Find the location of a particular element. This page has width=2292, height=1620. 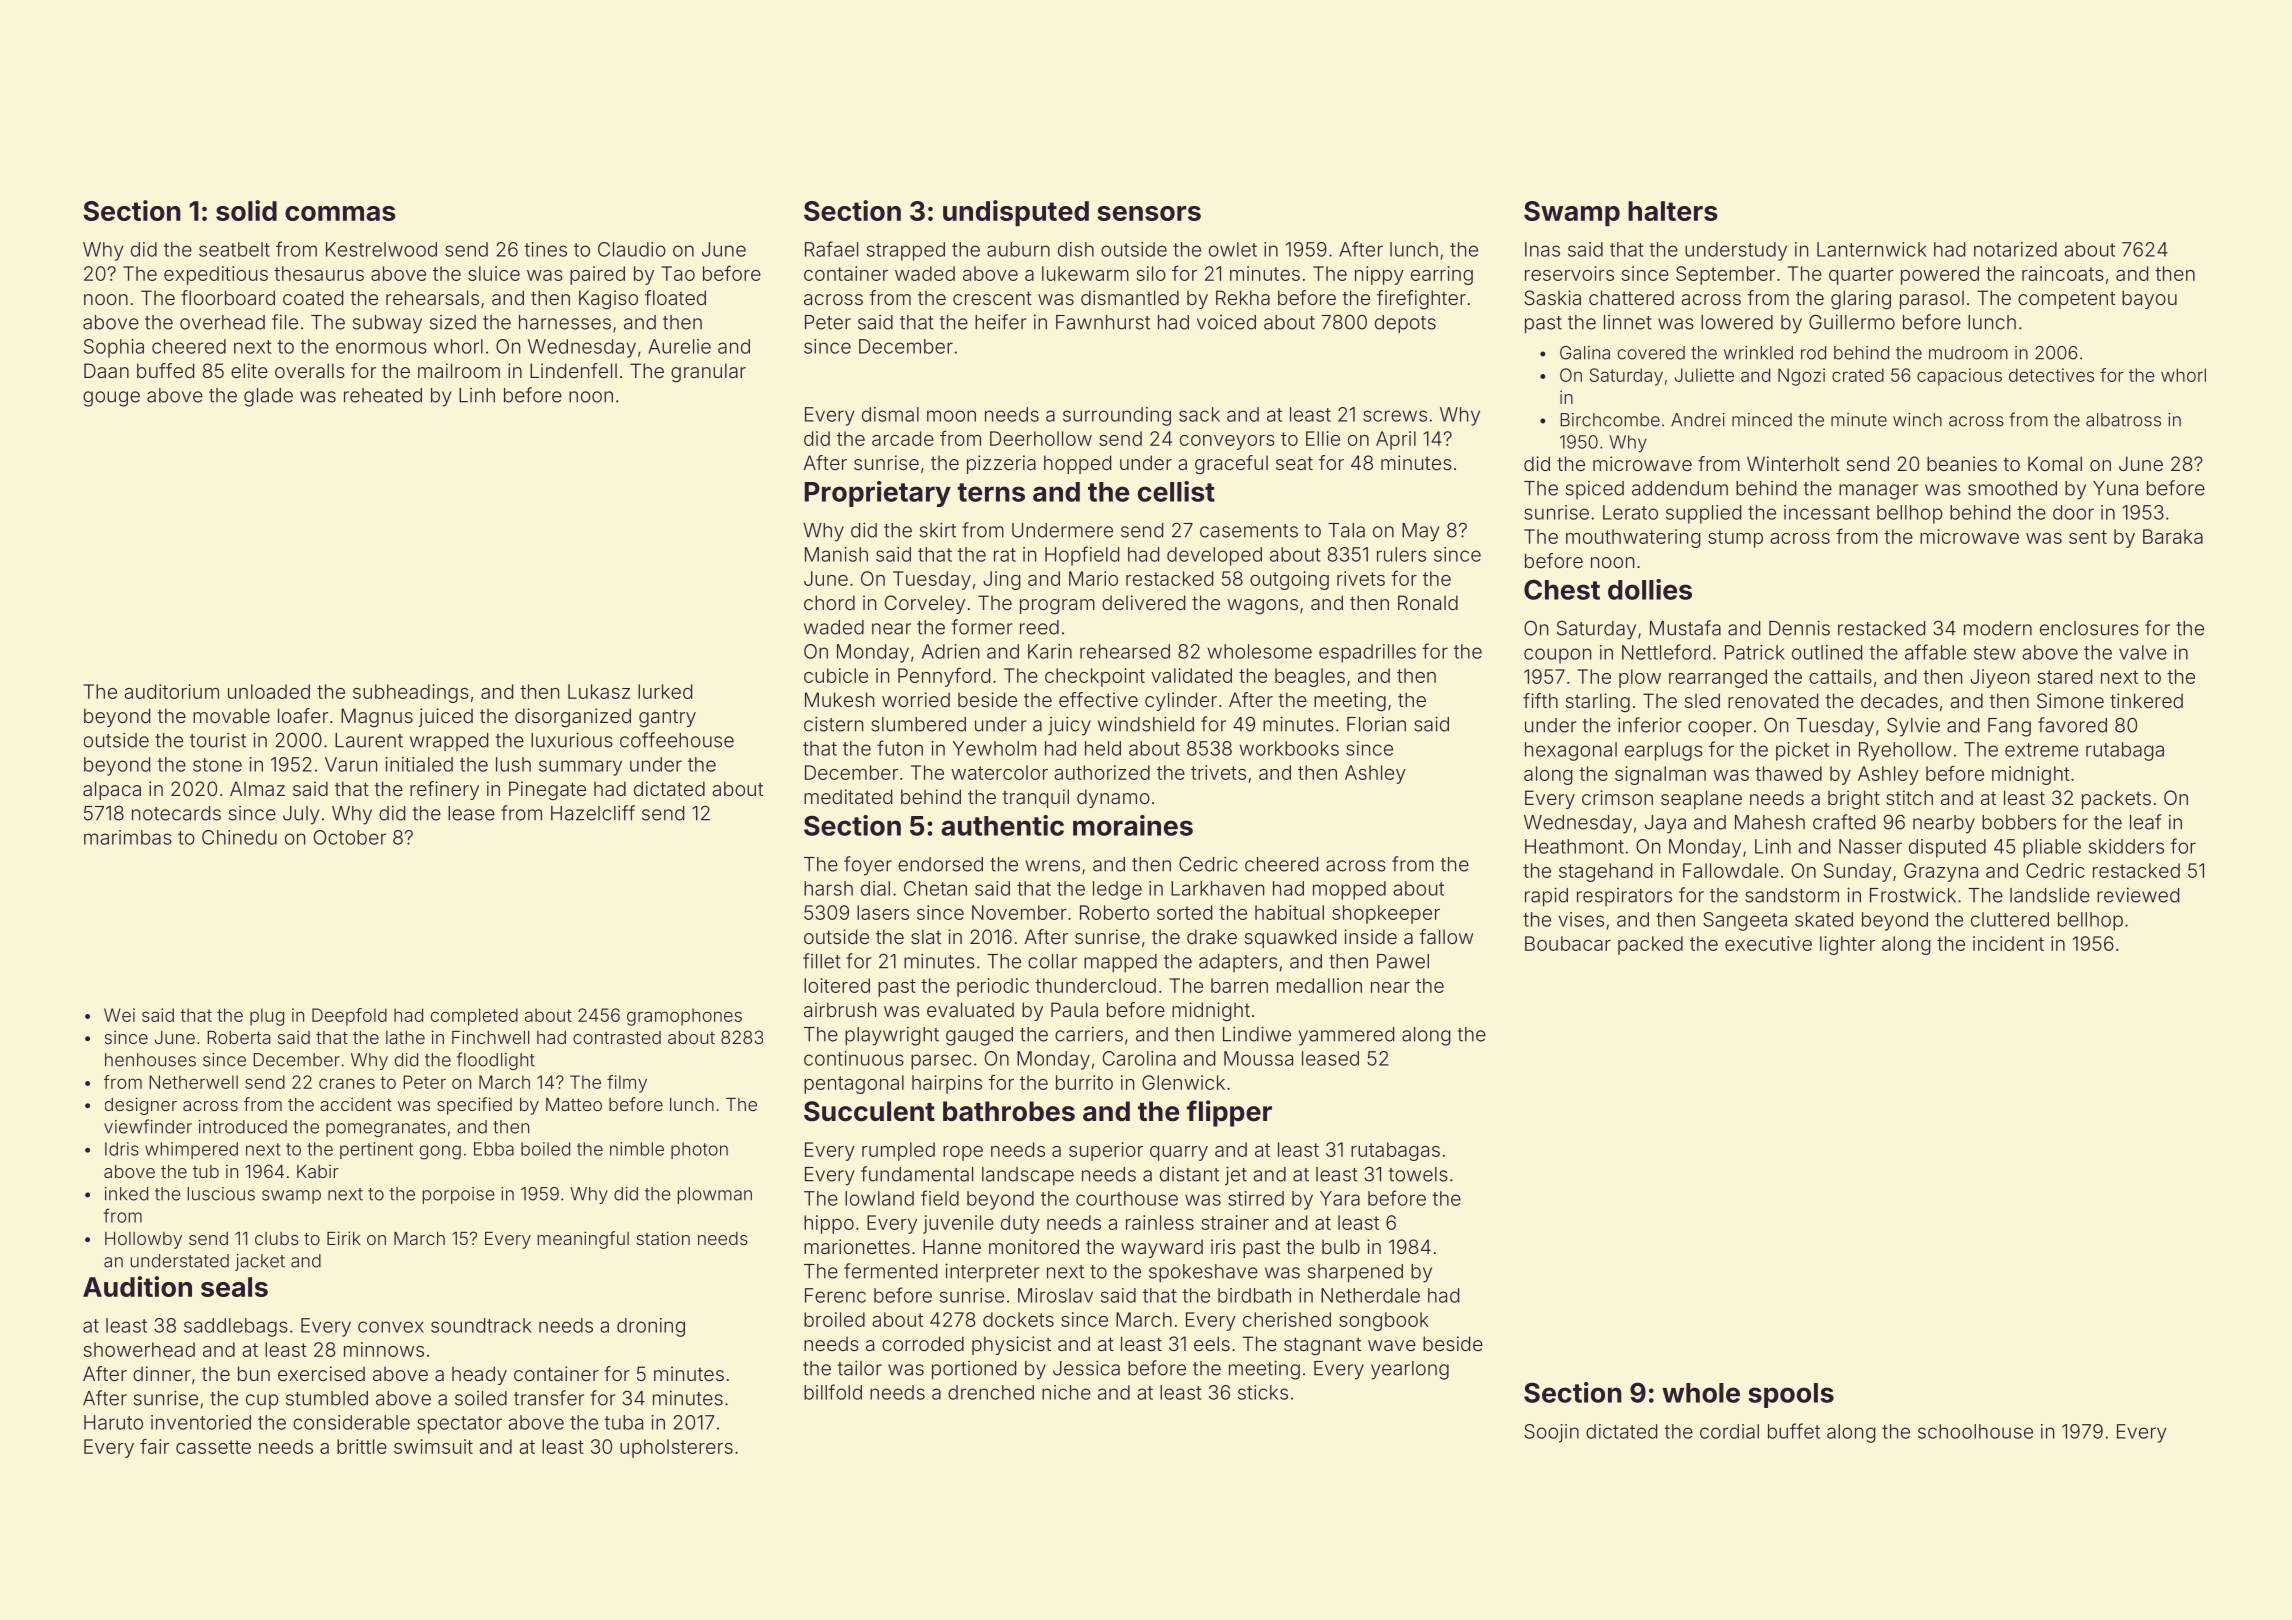

developed is located at coordinates (1214, 556).
